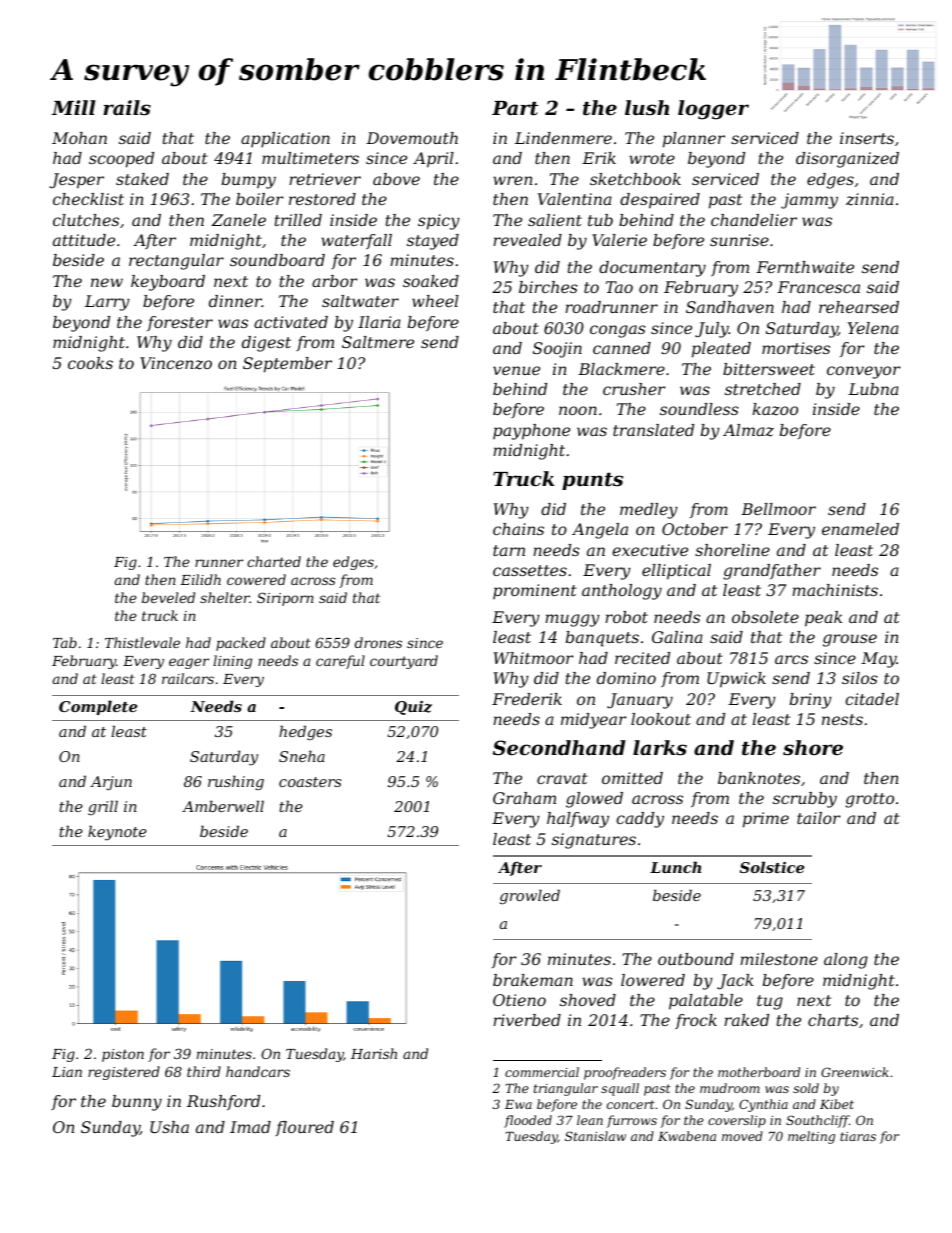  What do you see at coordinates (531, 432) in the document?
I see `payphone` at bounding box center [531, 432].
